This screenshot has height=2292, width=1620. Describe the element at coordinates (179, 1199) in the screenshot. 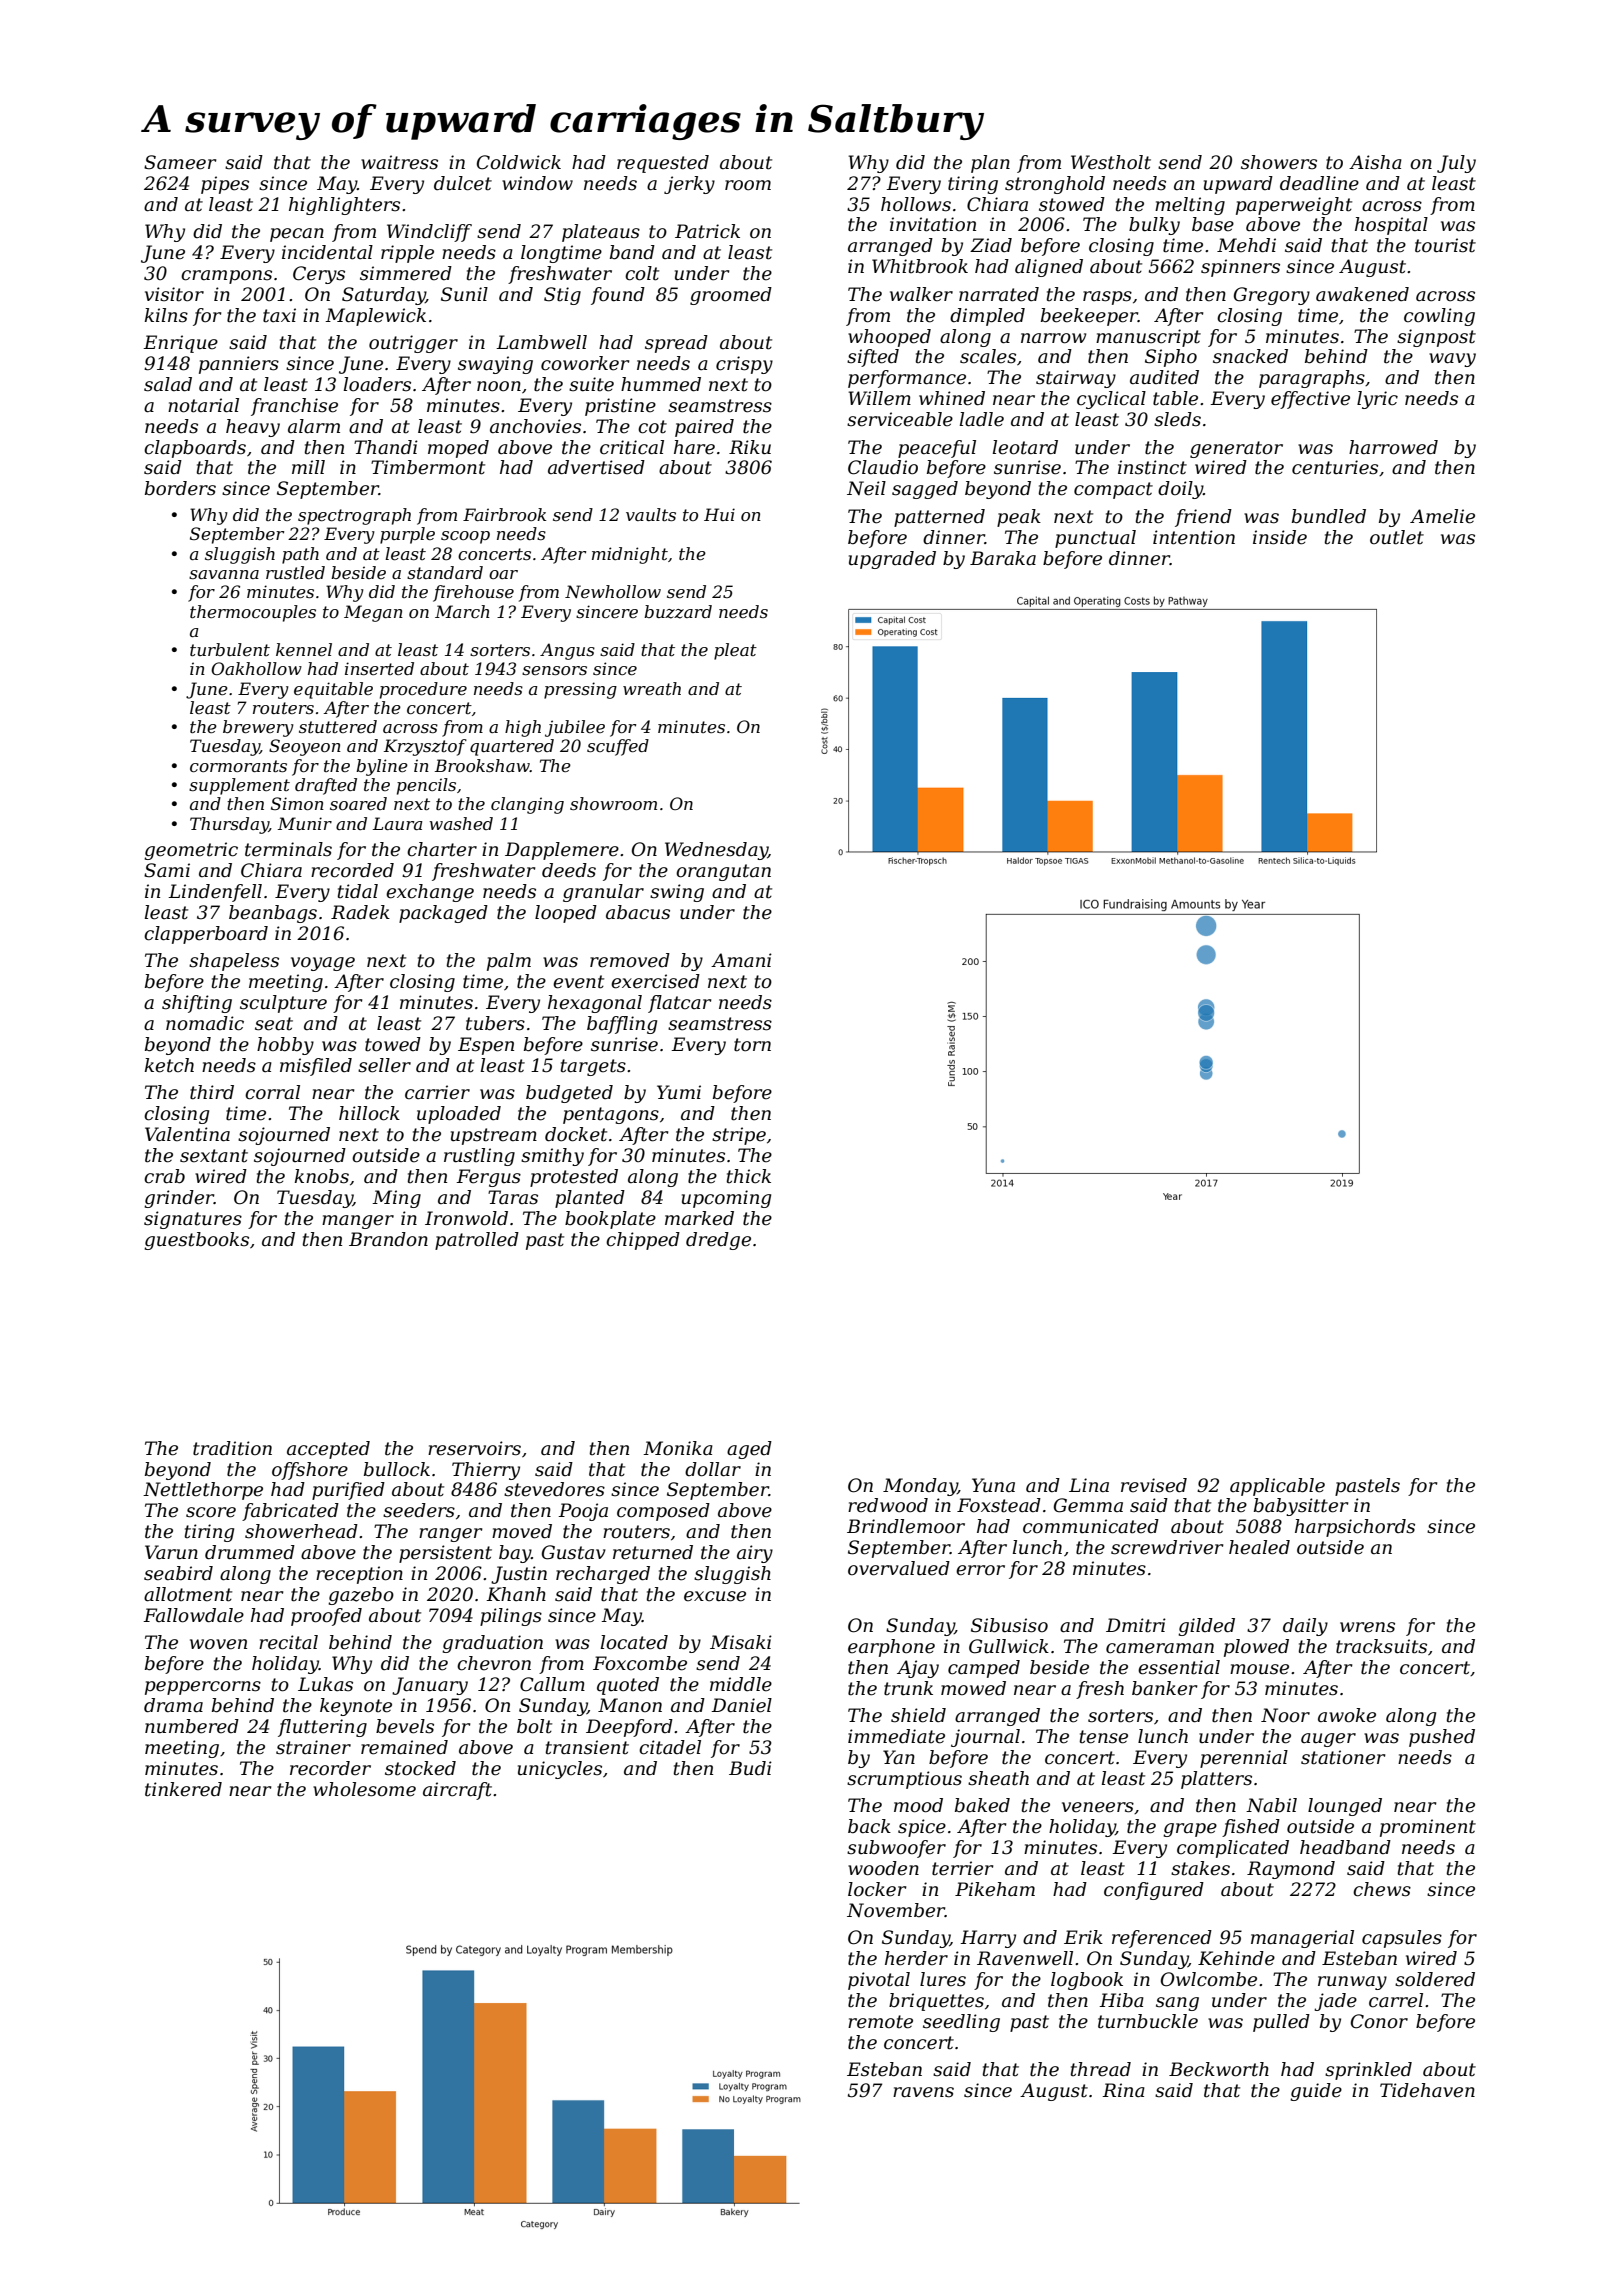

I see `grinder` at that location.
